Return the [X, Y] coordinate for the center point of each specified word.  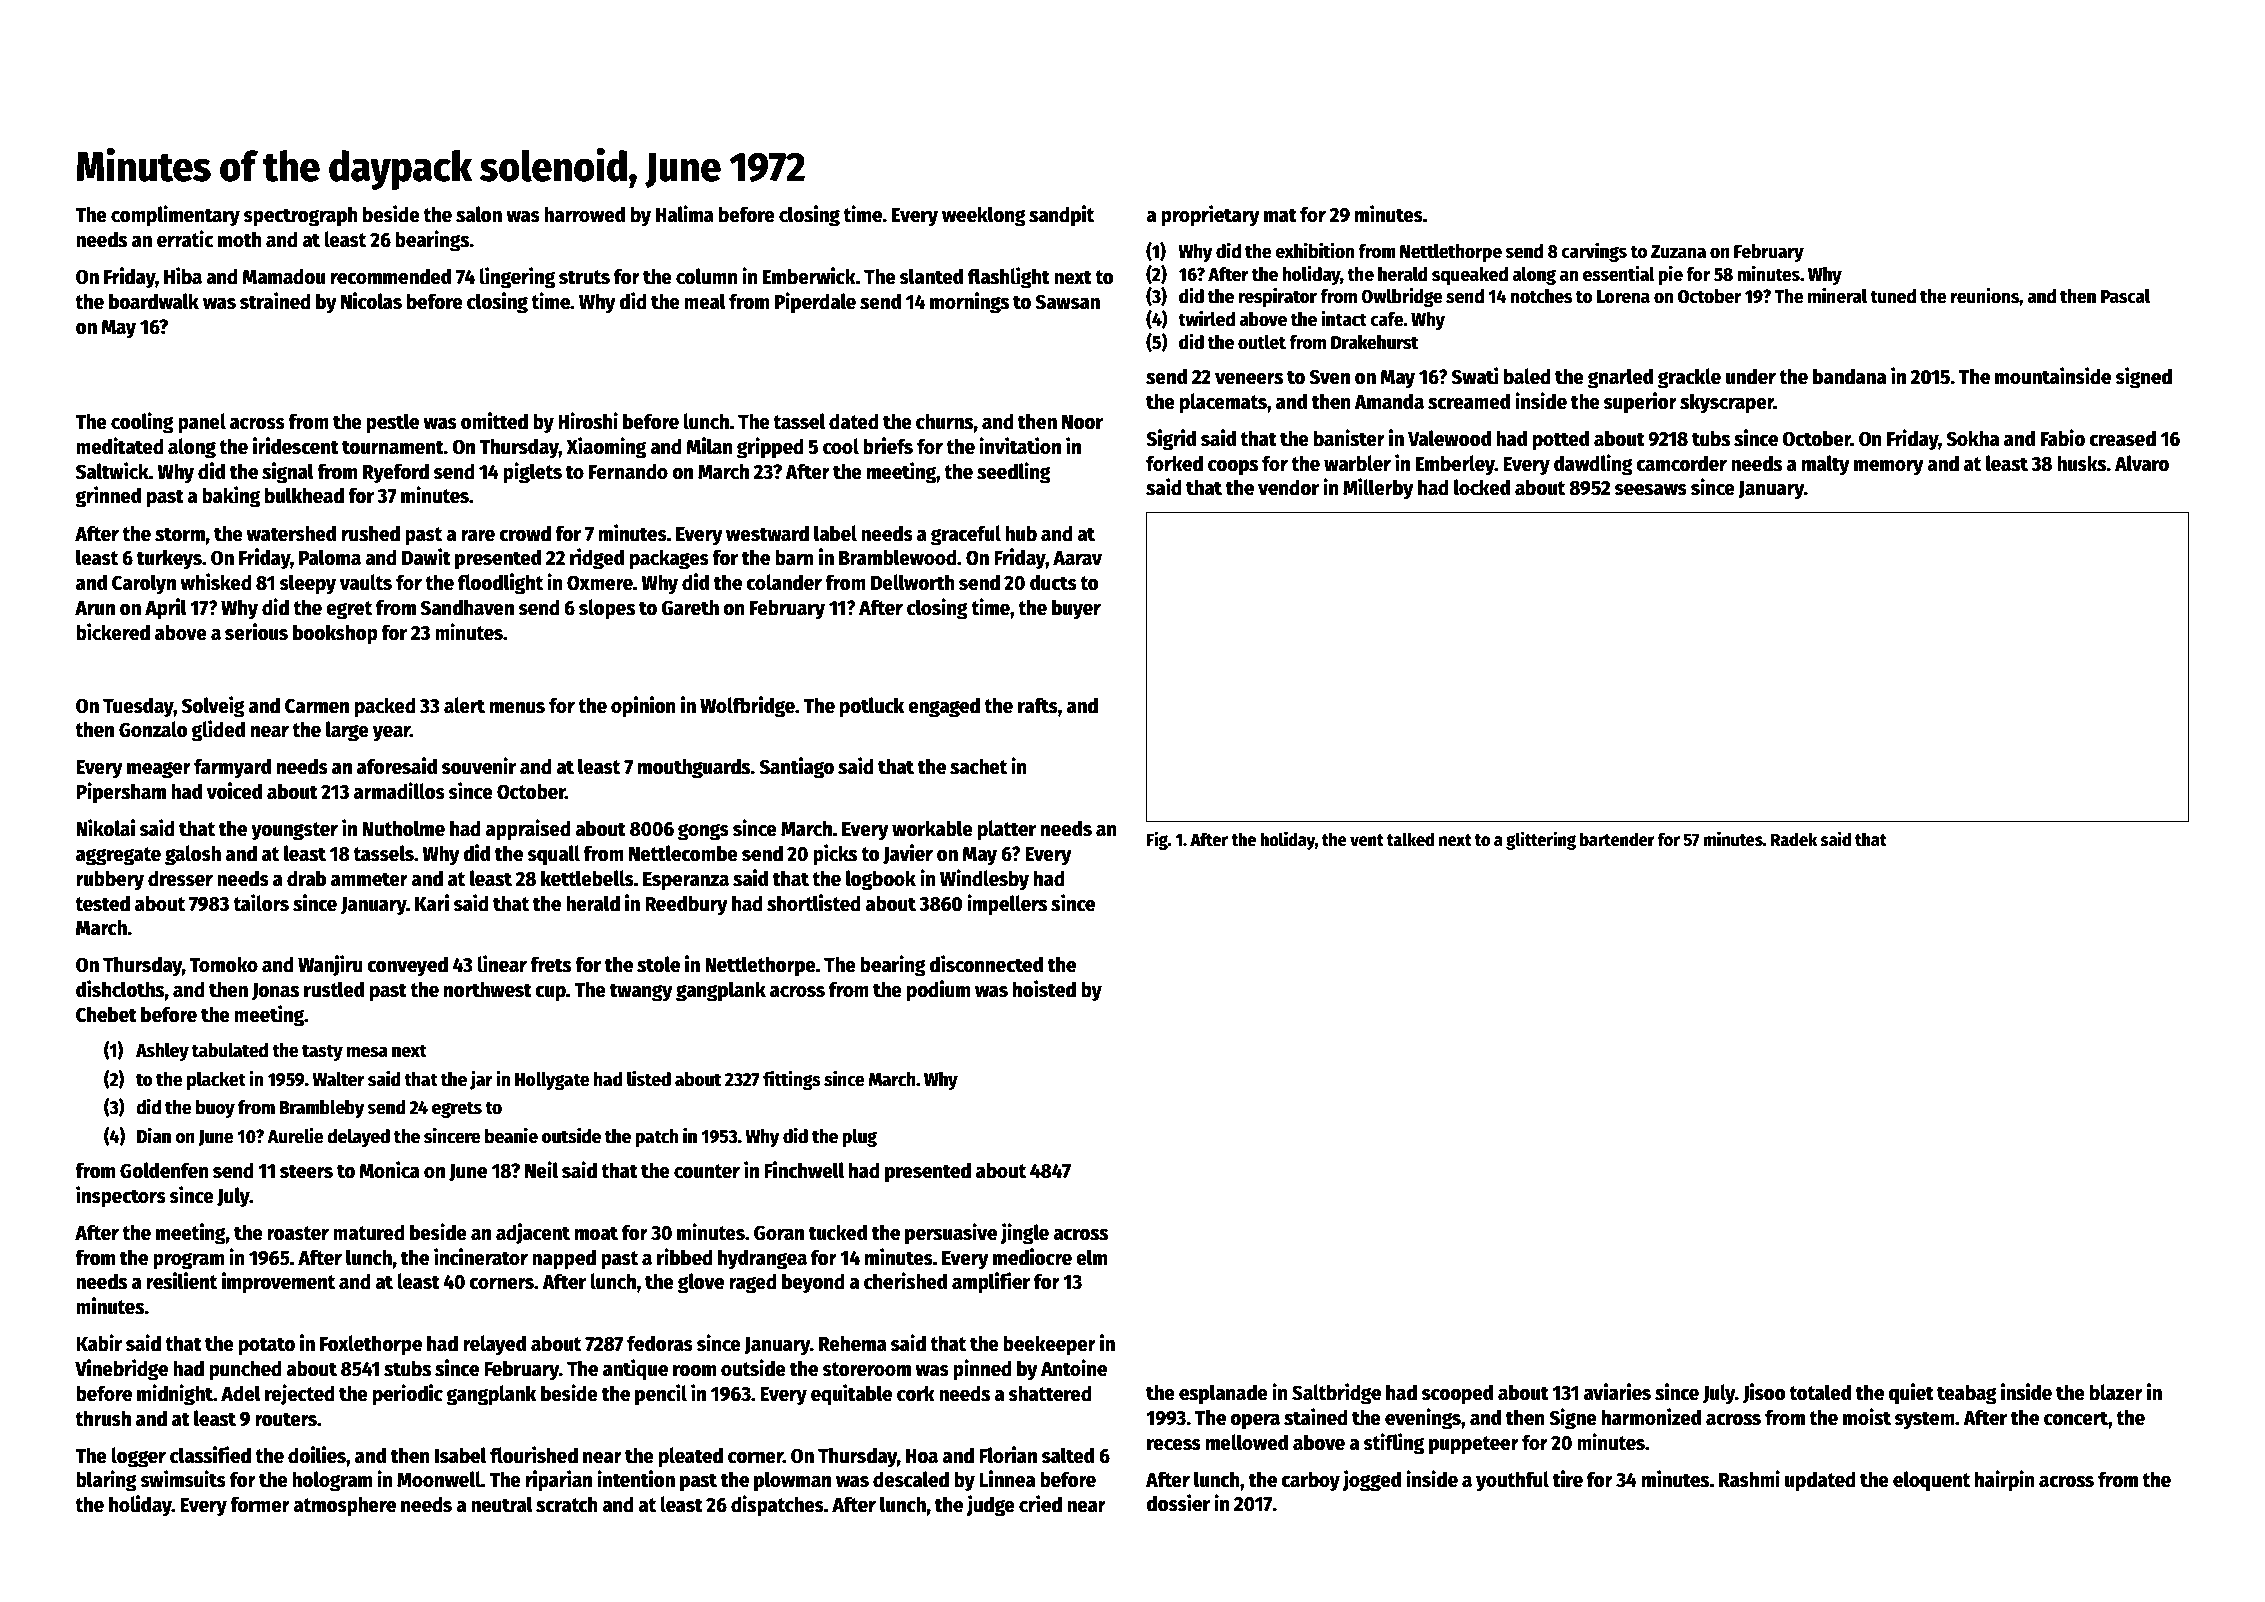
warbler [1357, 463]
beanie [511, 1136]
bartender [1617, 839]
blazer [2116, 1392]
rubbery [110, 880]
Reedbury [686, 905]
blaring [106, 1481]
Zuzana [1678, 252]
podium [938, 991]
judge [990, 1506]
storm [180, 534]
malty [1826, 465]
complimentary [175, 216]
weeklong [984, 216]
